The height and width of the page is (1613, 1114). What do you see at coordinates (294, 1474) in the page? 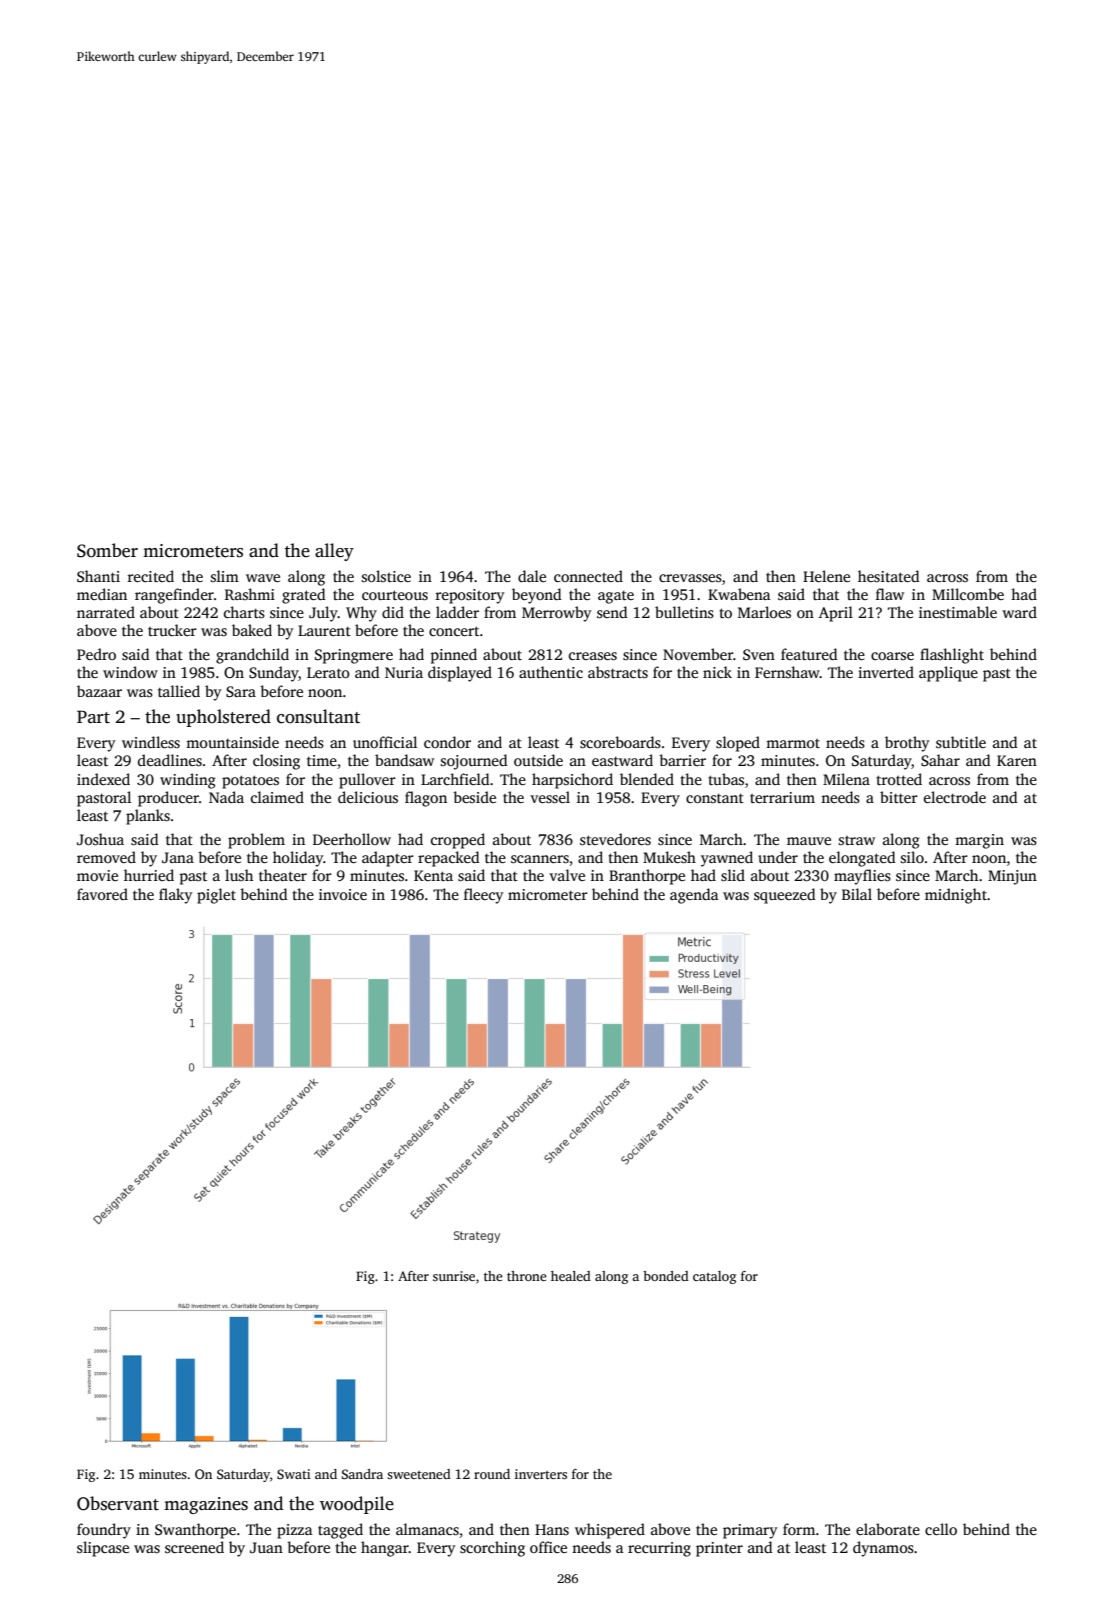
I see `Swati` at bounding box center [294, 1474].
